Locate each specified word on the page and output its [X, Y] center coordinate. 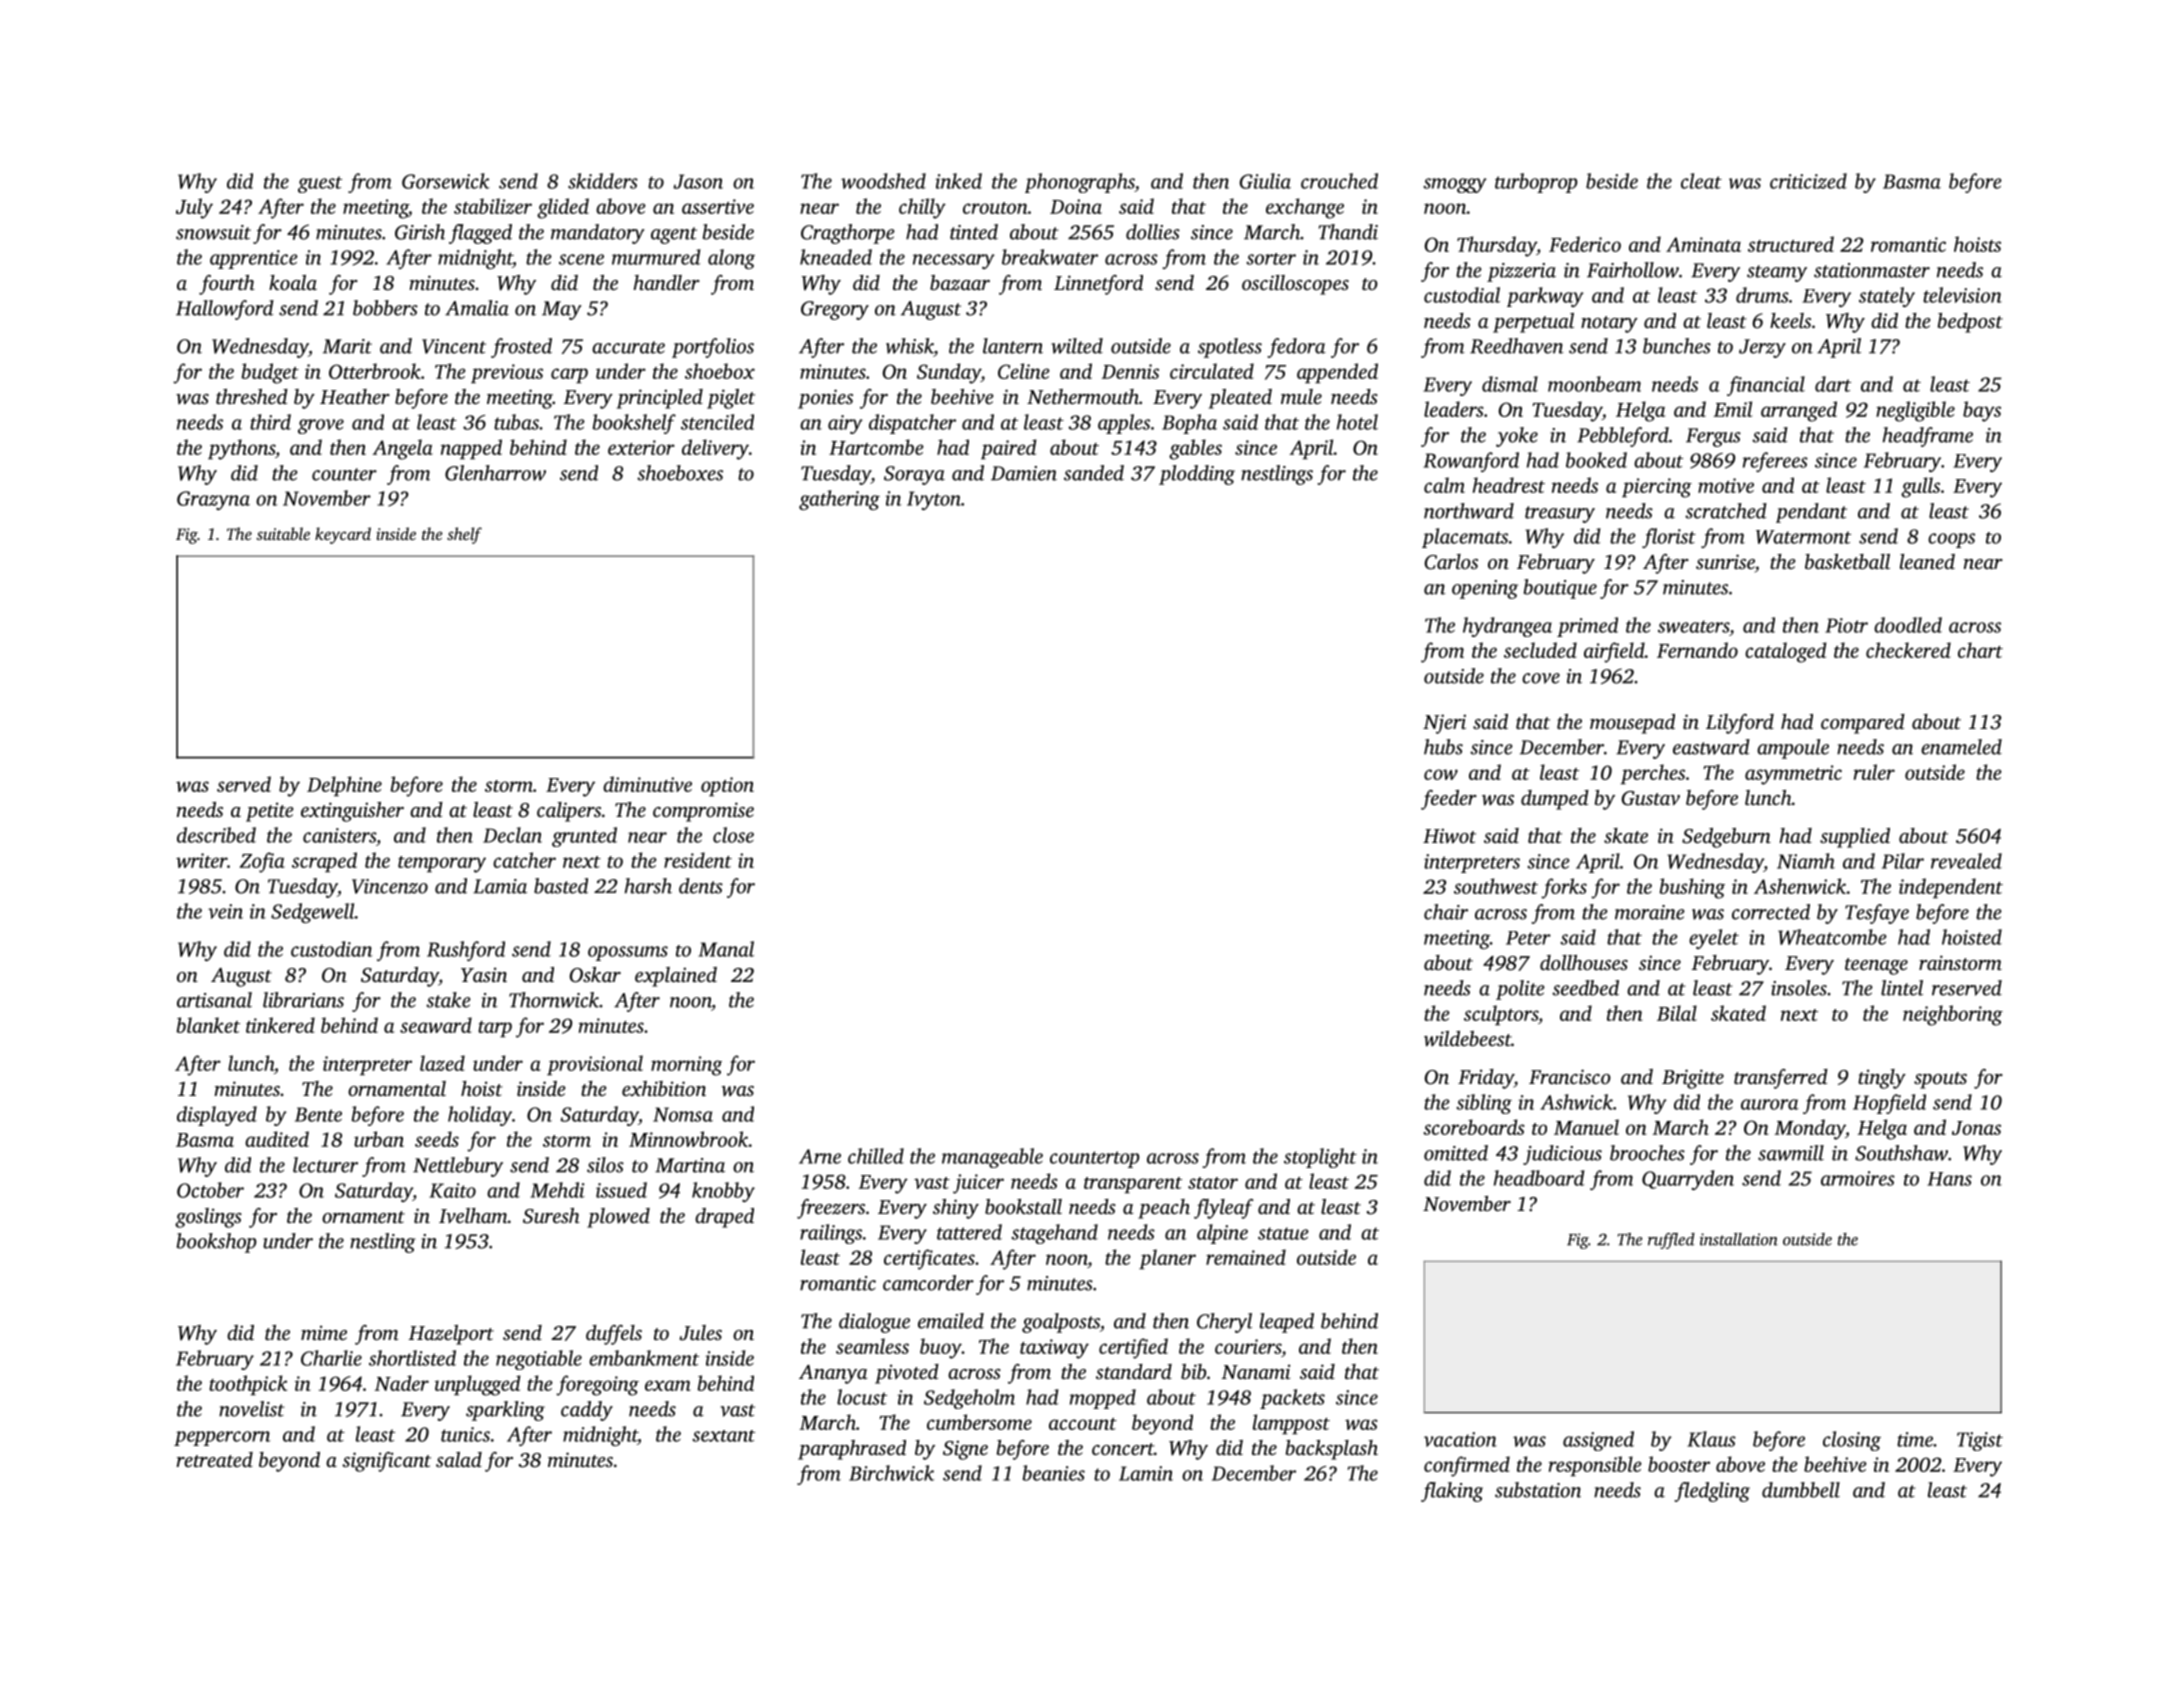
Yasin [484, 974]
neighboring [1953, 1015]
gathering [839, 500]
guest [320, 184]
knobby [723, 1192]
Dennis [1130, 371]
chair [1446, 912]
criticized [1808, 181]
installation [1739, 1239]
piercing [1657, 488]
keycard [343, 535]
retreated [214, 1459]
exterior [641, 447]
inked [958, 181]
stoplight [1320, 1158]
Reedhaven [1517, 346]
